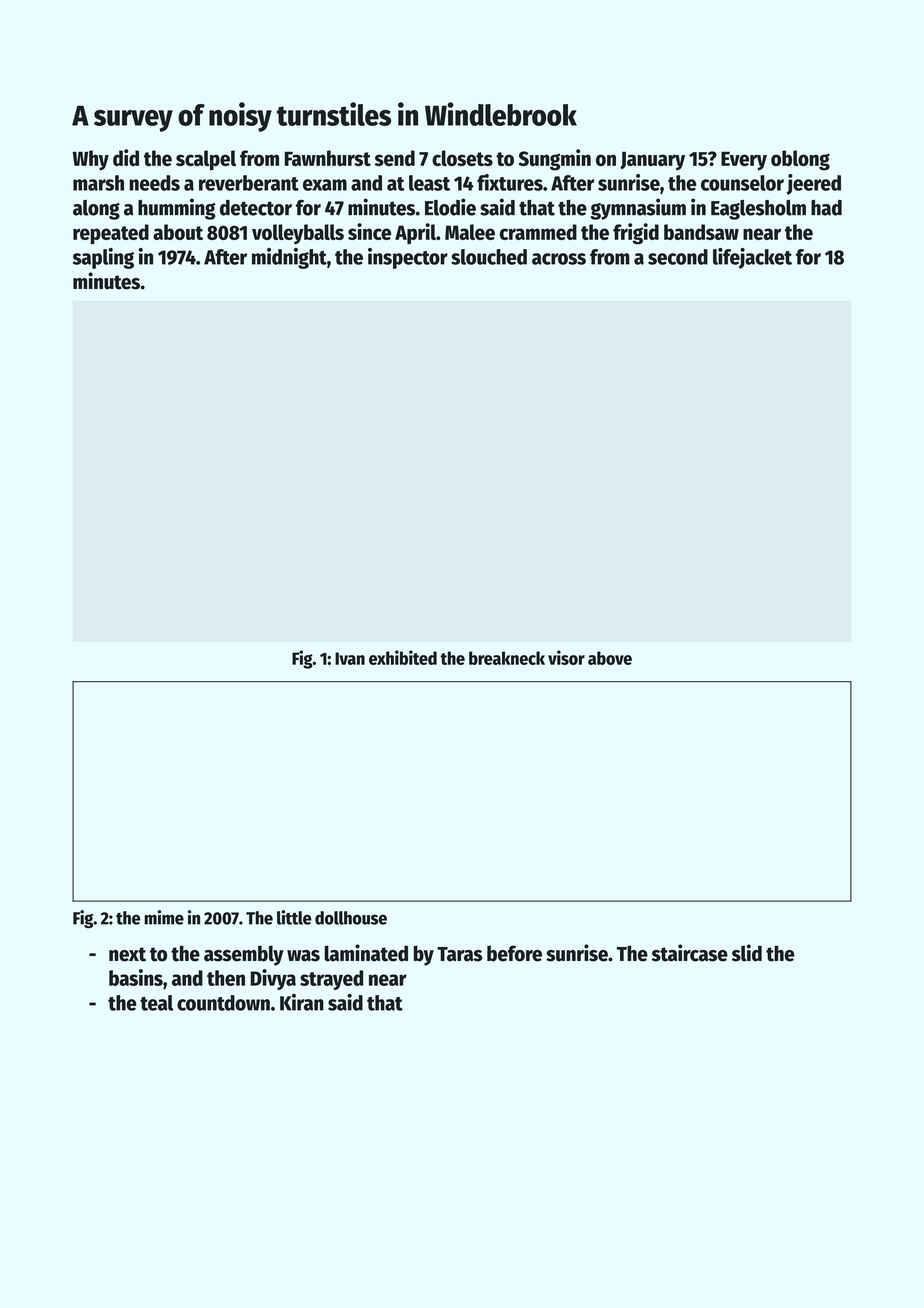 The image size is (924, 1308). I want to click on lifejacket, so click(752, 258).
